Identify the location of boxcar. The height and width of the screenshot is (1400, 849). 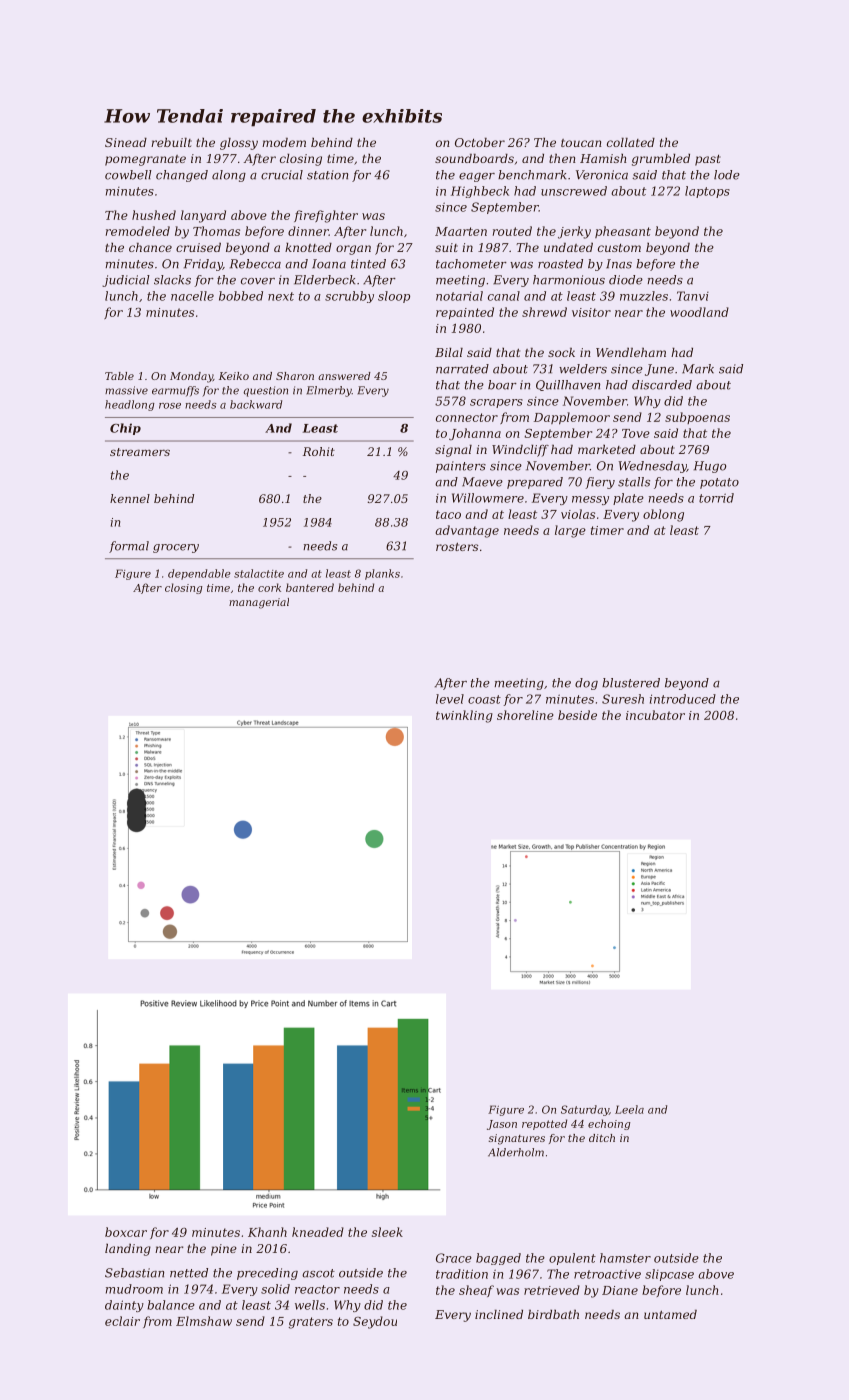
(126, 1232).
